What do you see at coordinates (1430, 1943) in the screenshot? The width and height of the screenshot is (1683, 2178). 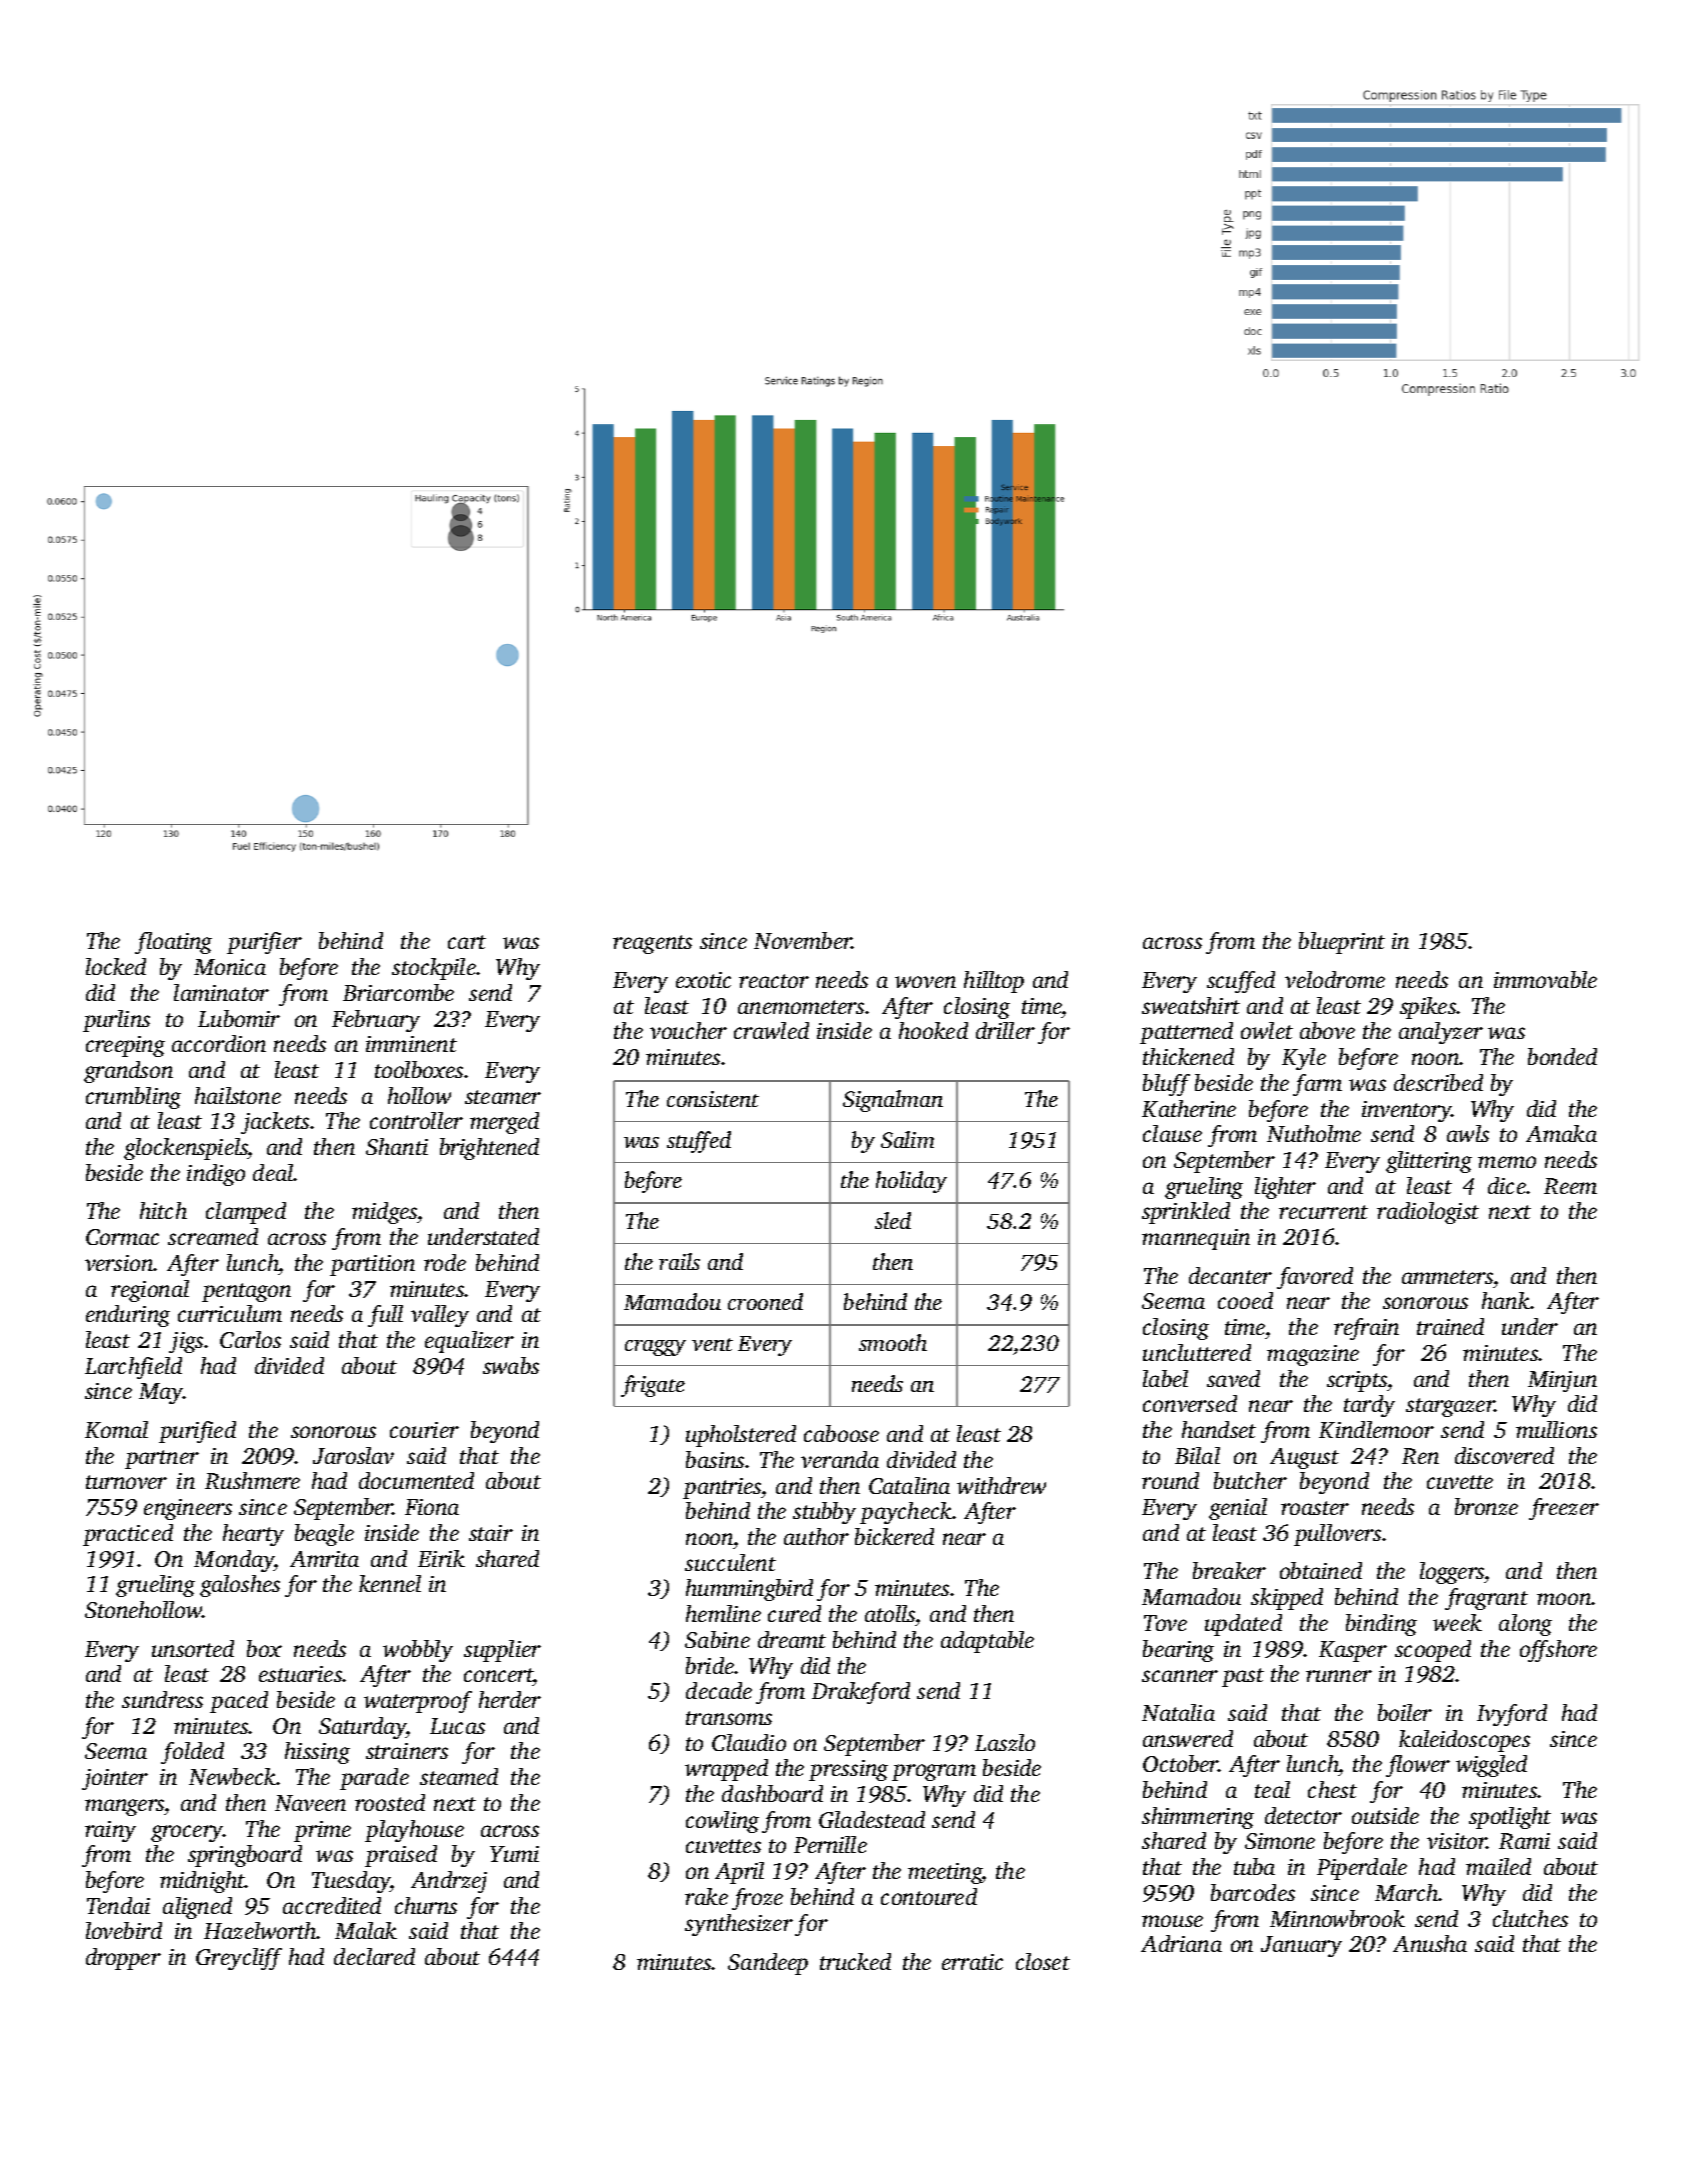 I see `Anusha` at bounding box center [1430, 1943].
